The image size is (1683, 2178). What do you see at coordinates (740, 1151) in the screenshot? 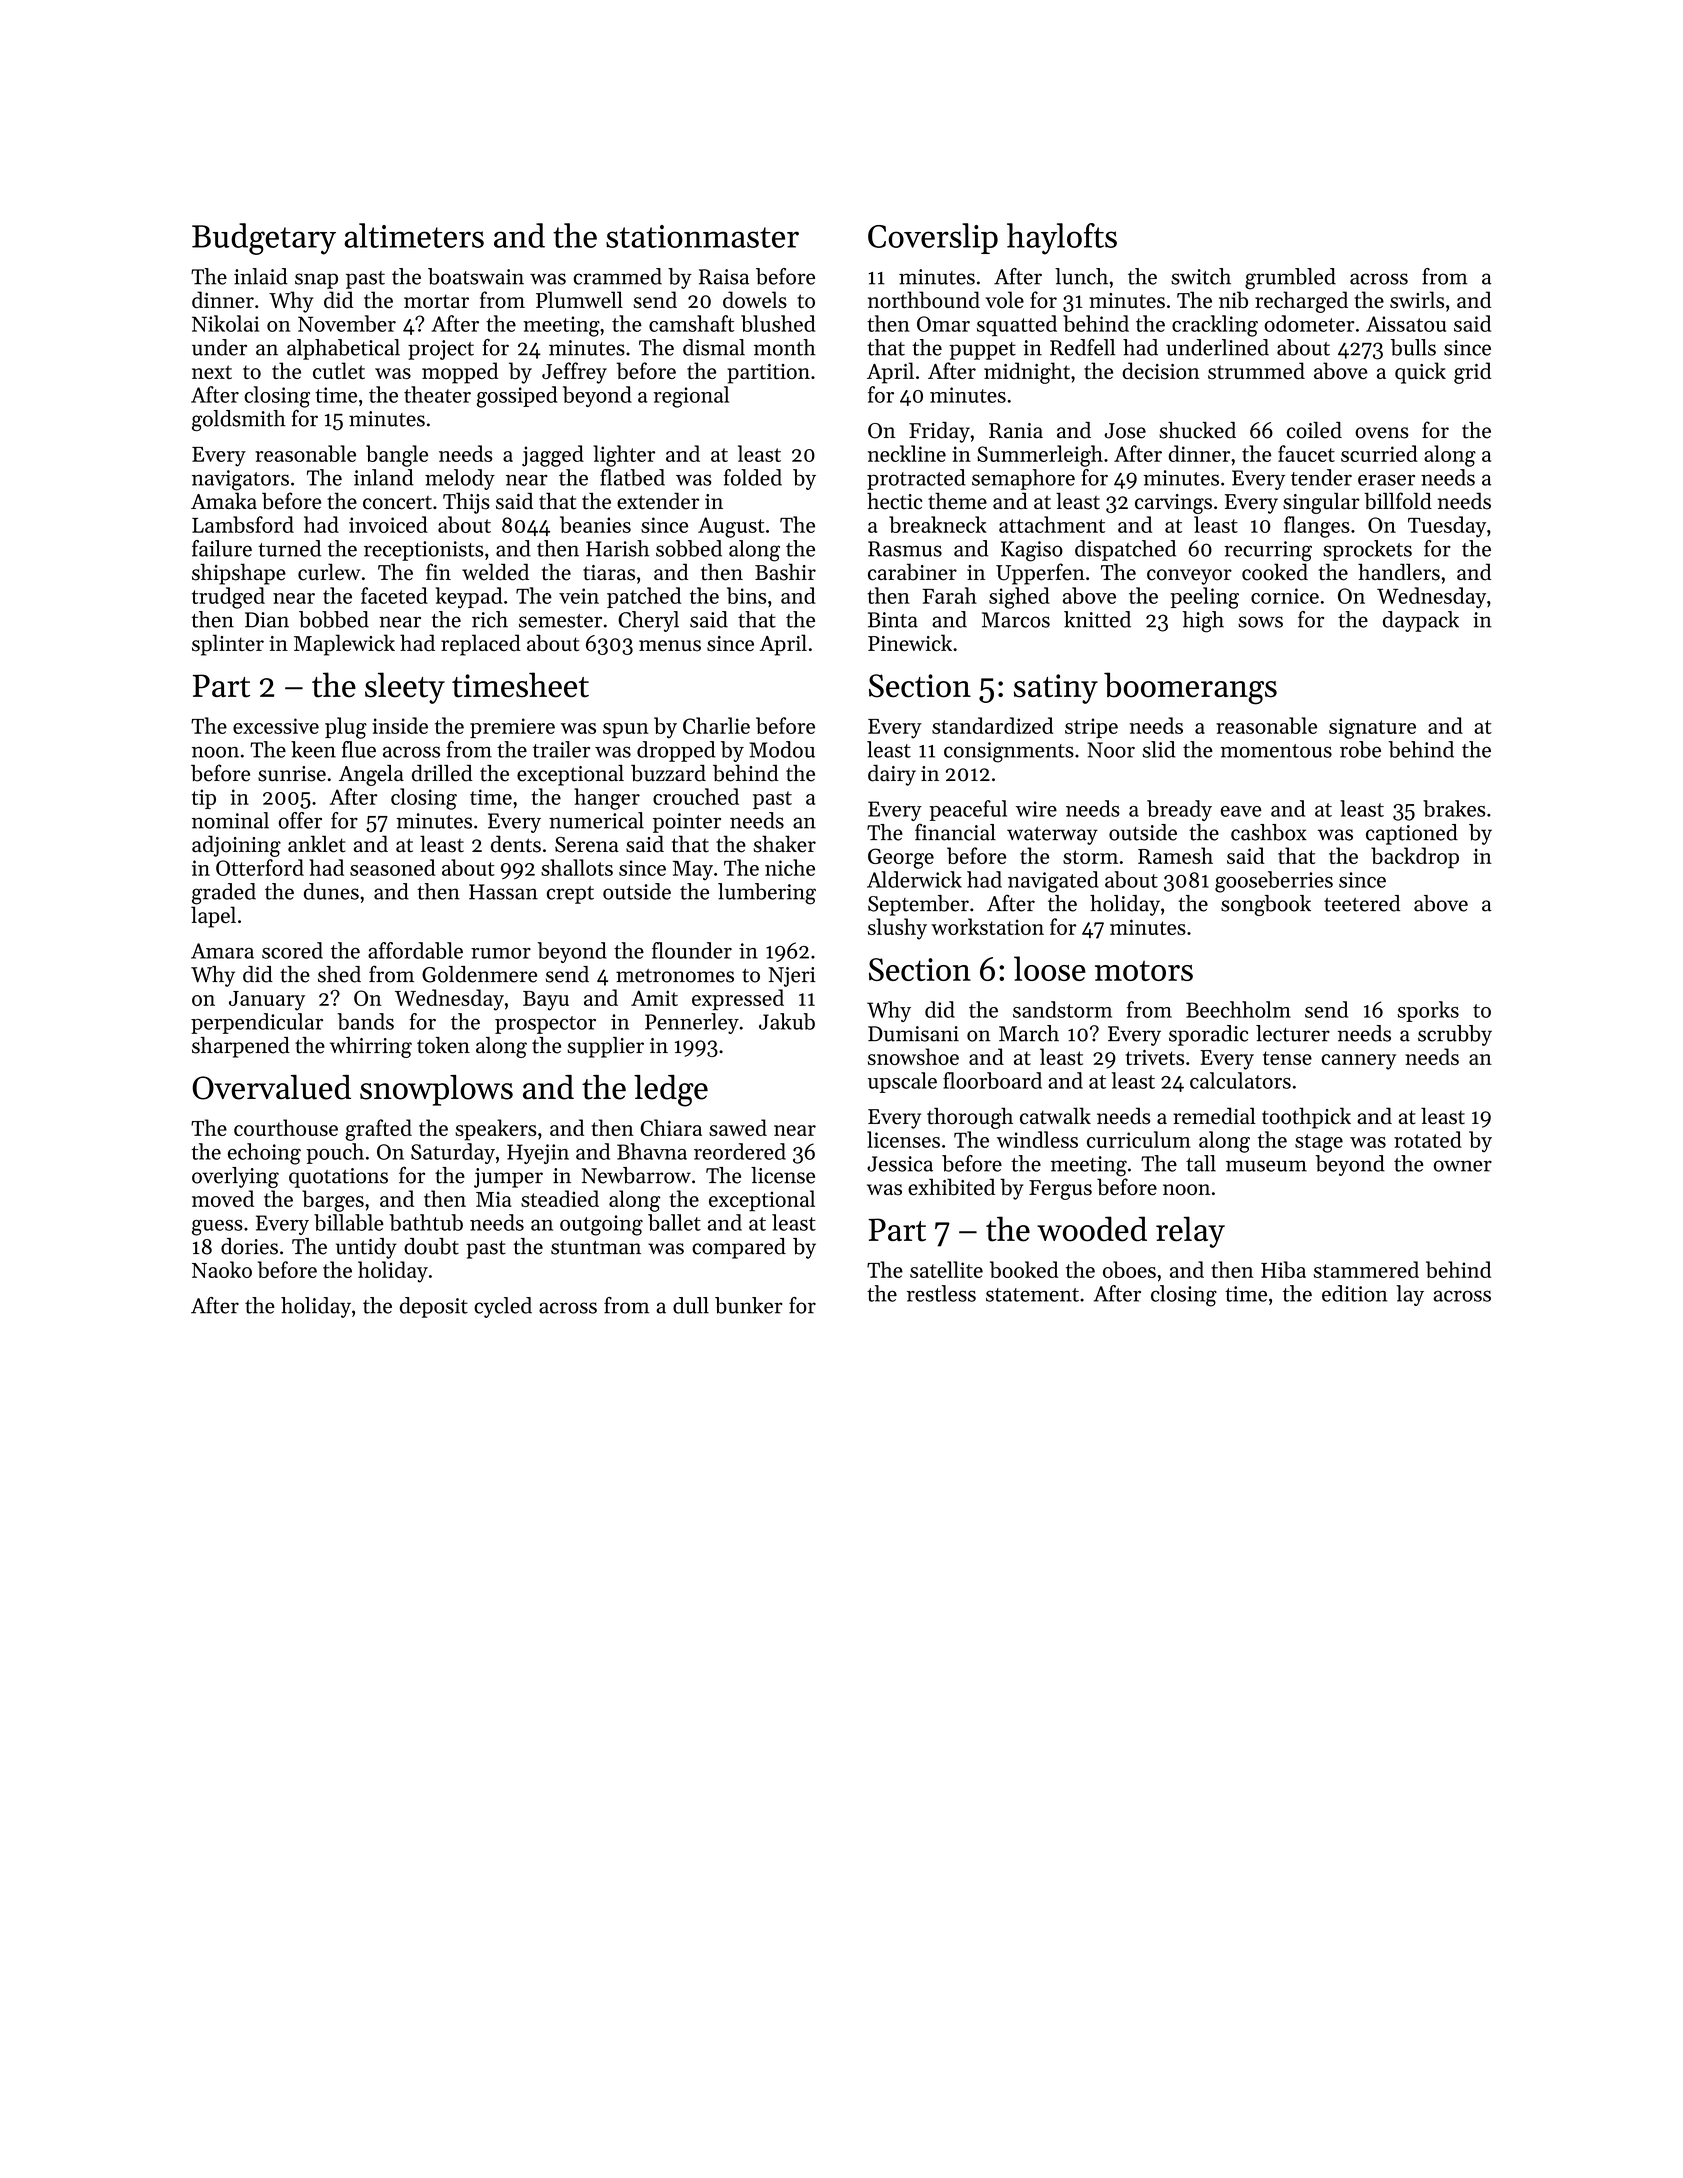
I see `reordered` at bounding box center [740, 1151].
